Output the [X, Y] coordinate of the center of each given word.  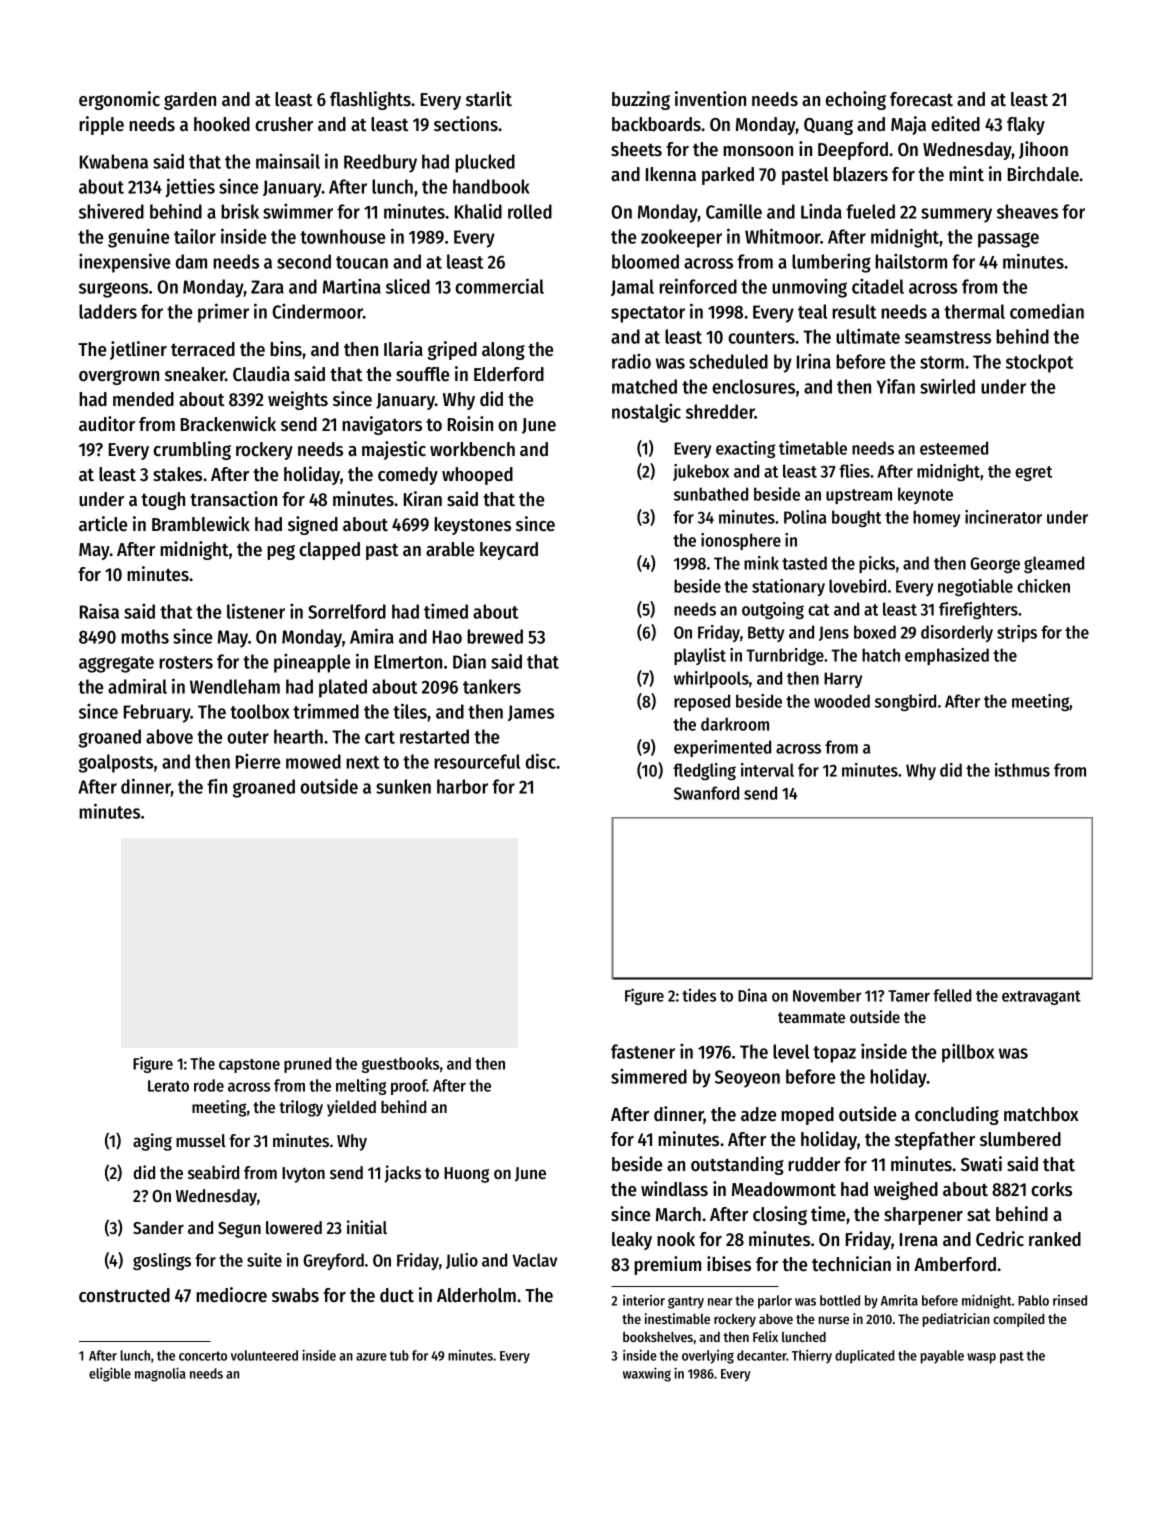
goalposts [116, 763]
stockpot [1039, 363]
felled [952, 995]
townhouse [342, 236]
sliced [408, 286]
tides [699, 995]
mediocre [231, 1295]
